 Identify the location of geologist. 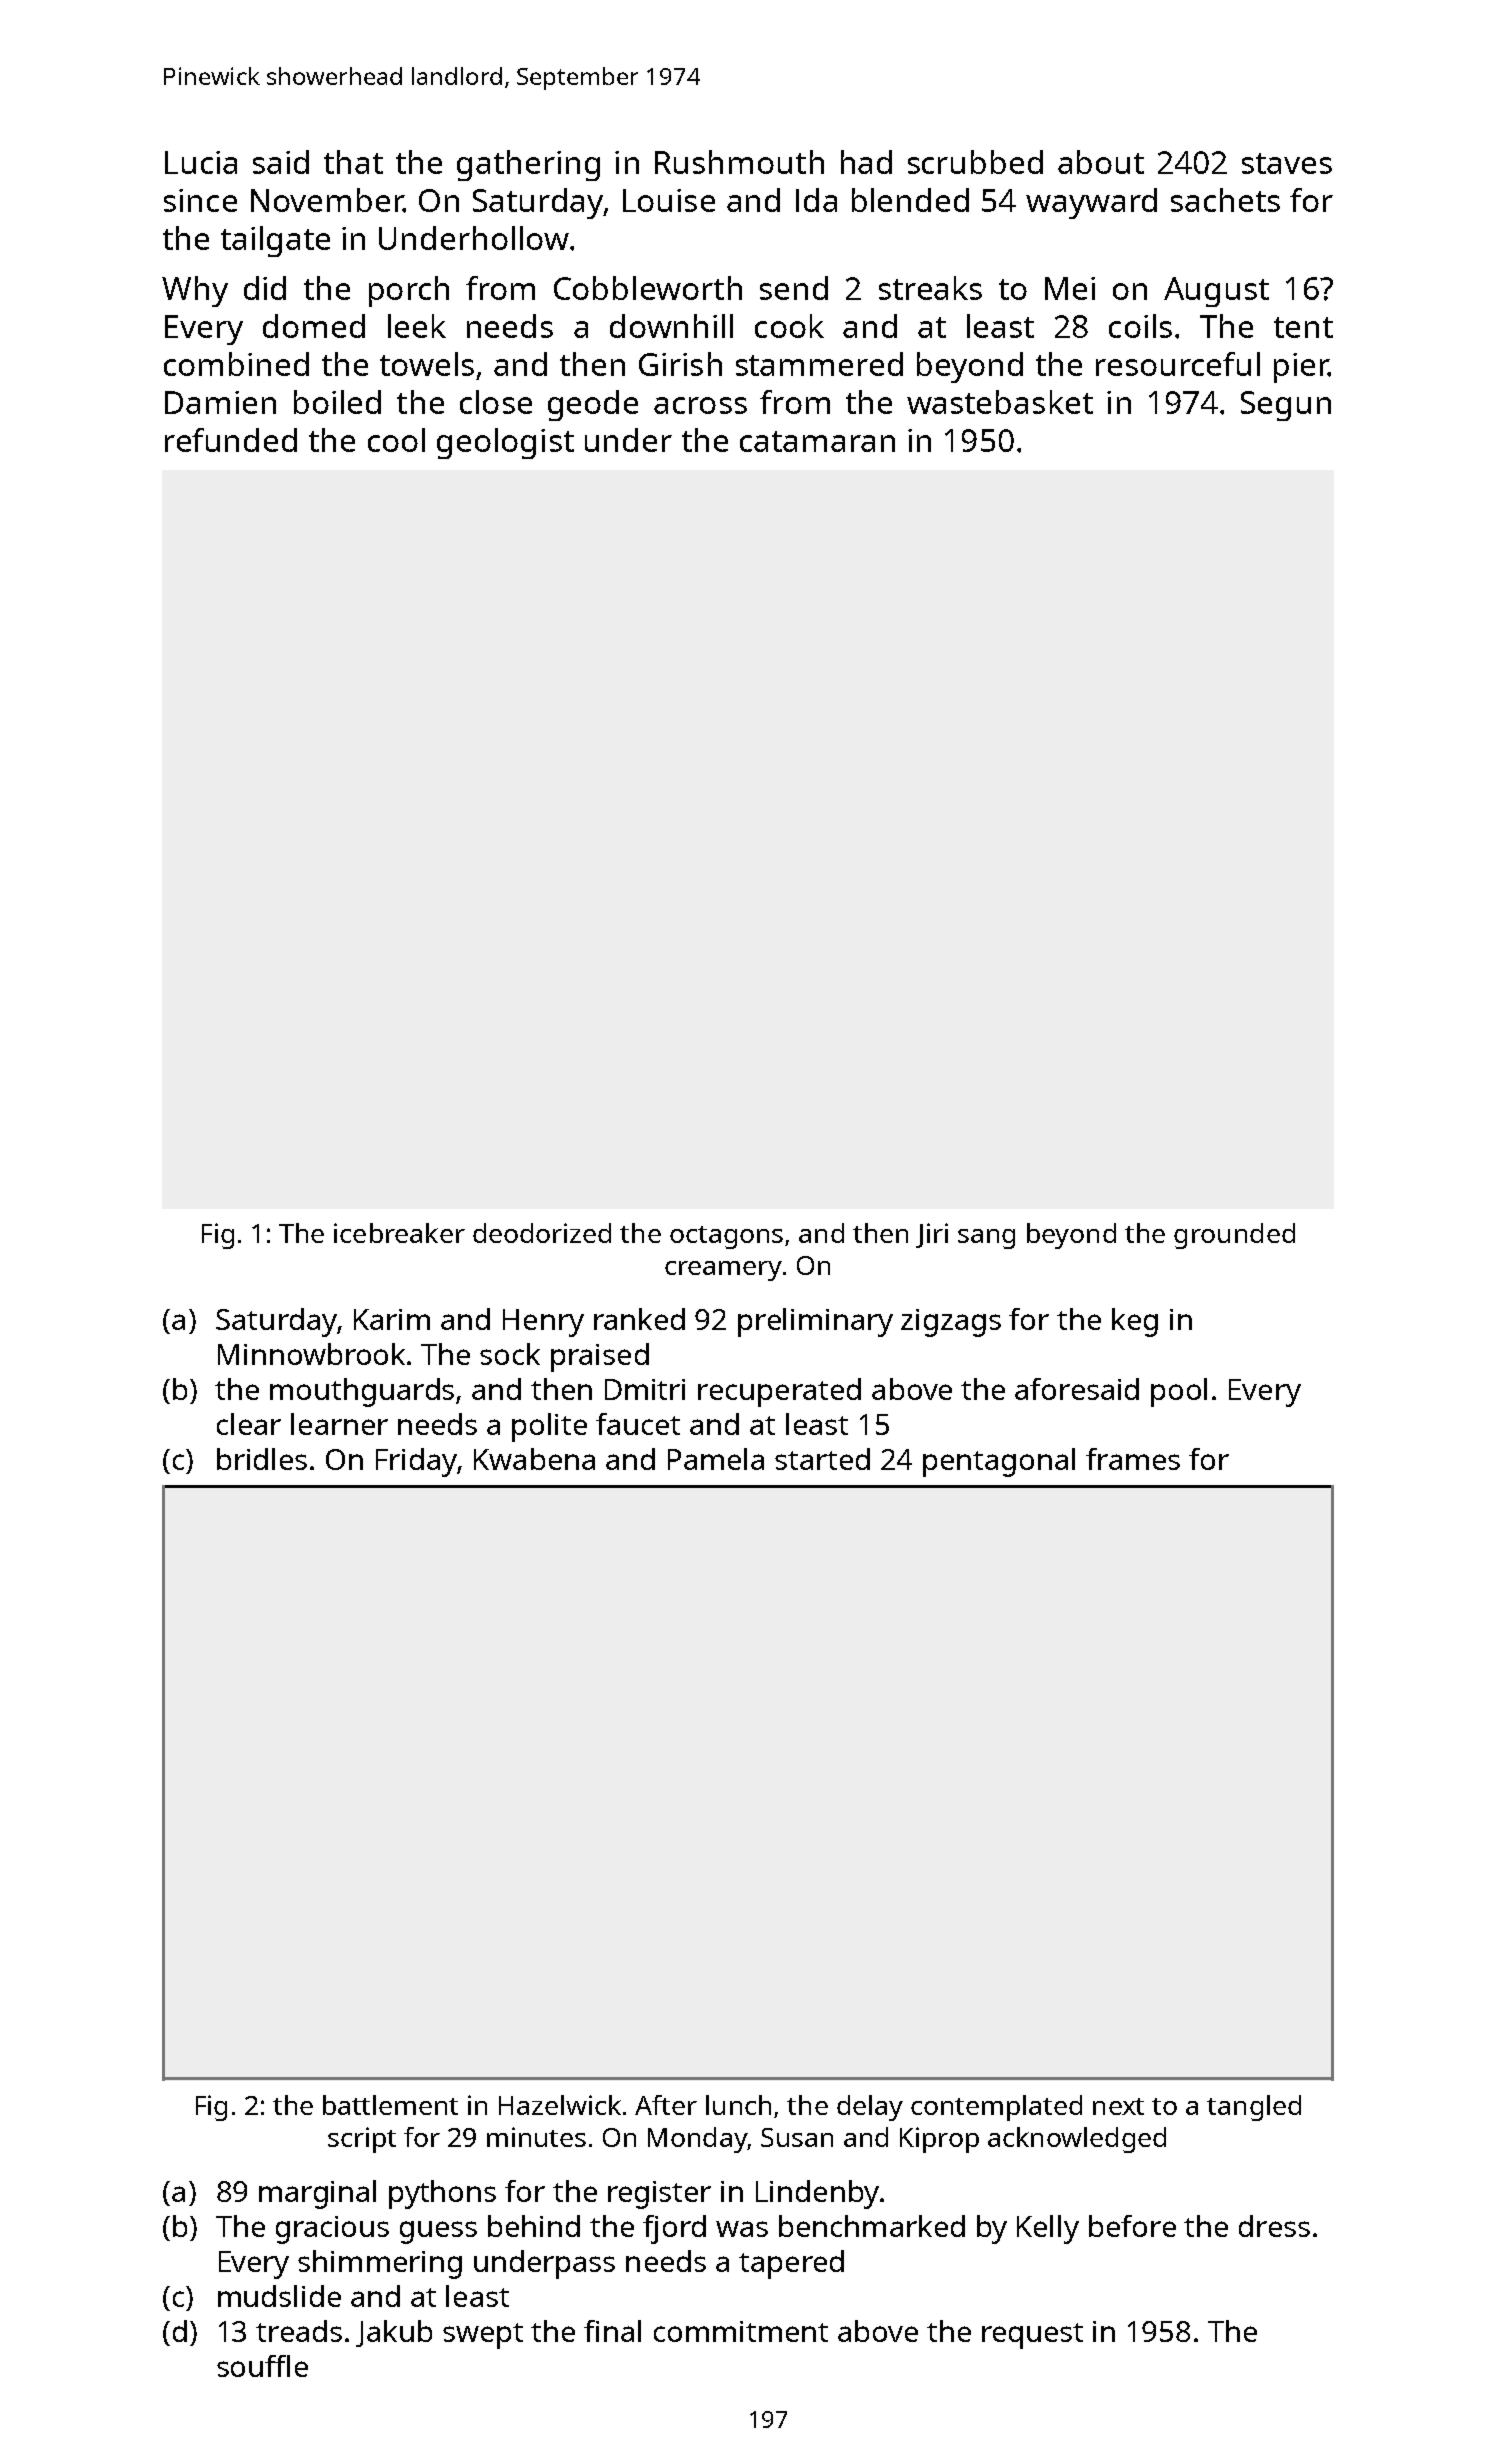
(505, 443).
